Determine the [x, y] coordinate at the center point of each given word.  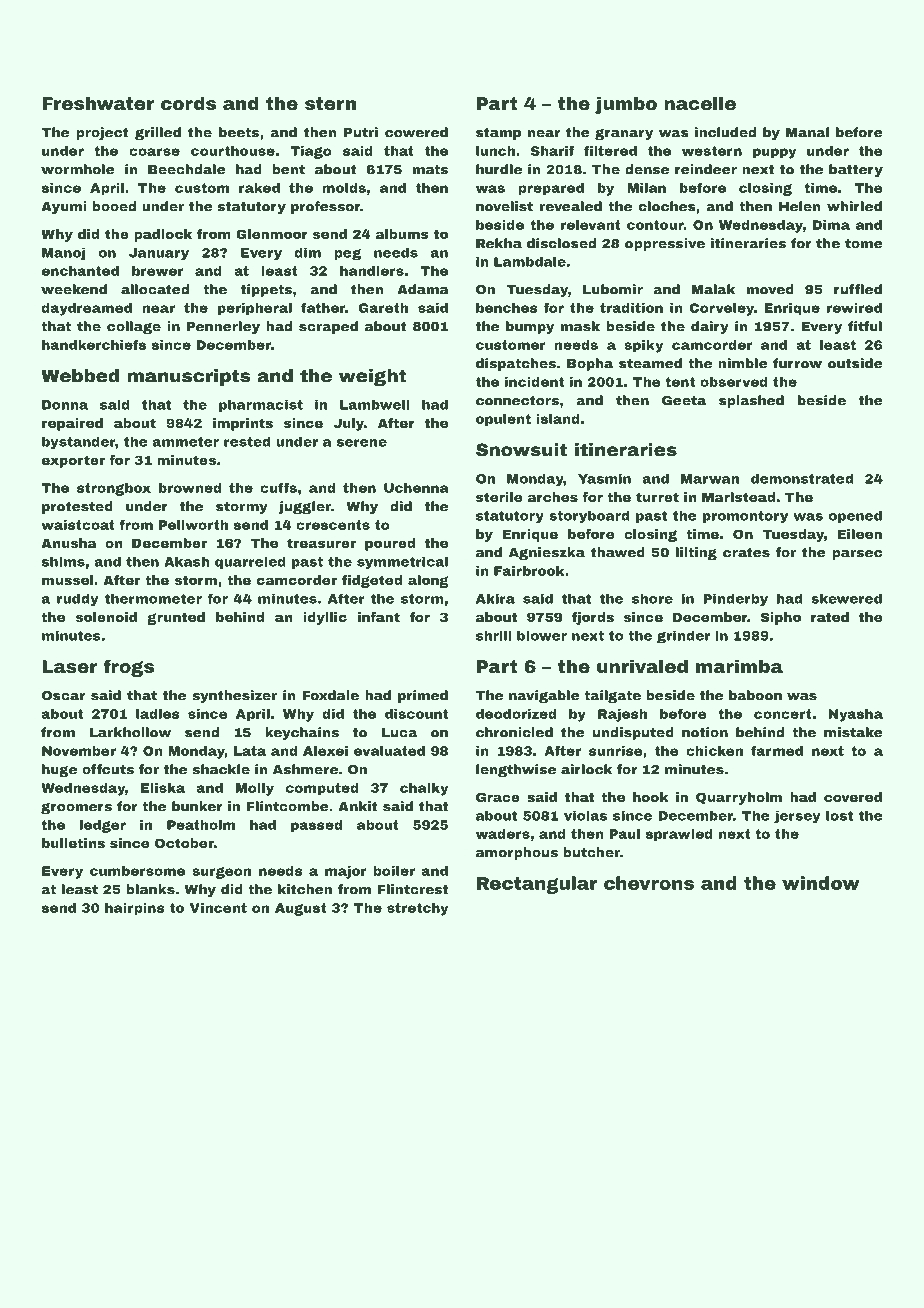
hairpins [135, 909]
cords [188, 103]
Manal [807, 132]
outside [855, 363]
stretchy [417, 909]
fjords [593, 618]
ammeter [185, 442]
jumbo [626, 105]
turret [657, 497]
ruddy [78, 600]
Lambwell [375, 404]
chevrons [649, 883]
